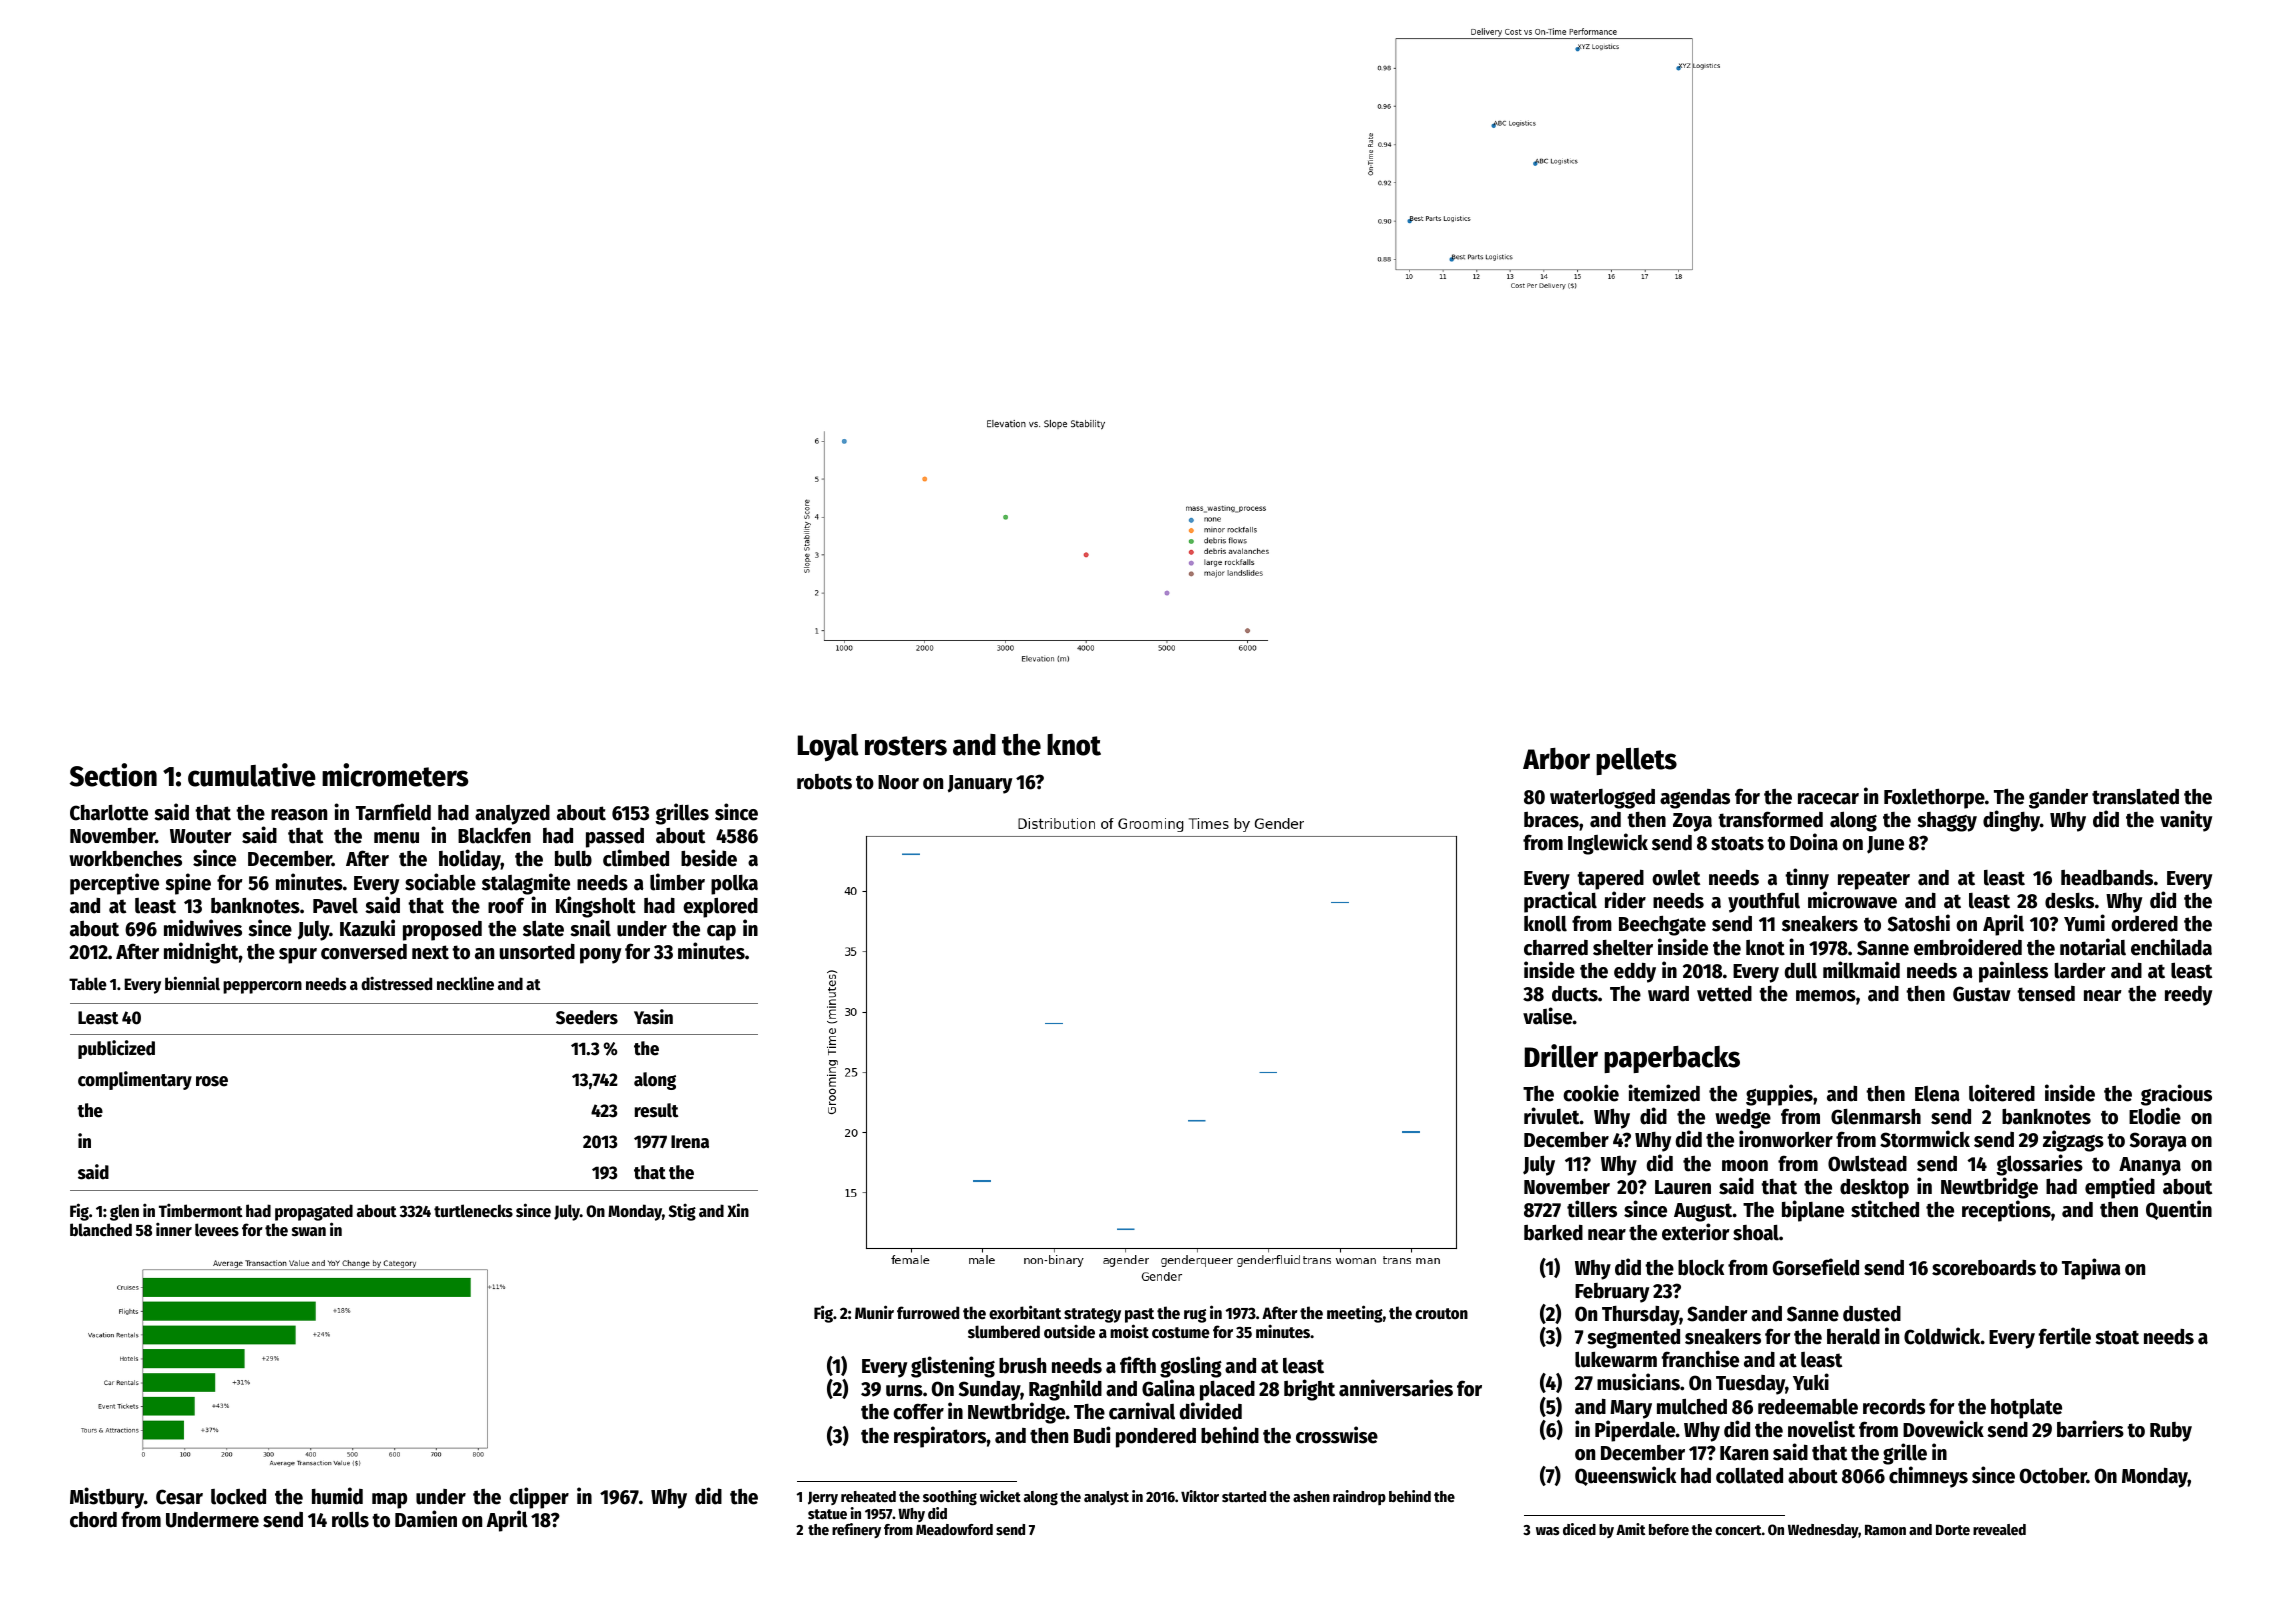 This document has width=2282, height=1614. Describe the element at coordinates (309, 1232) in the document. I see `swan` at that location.
